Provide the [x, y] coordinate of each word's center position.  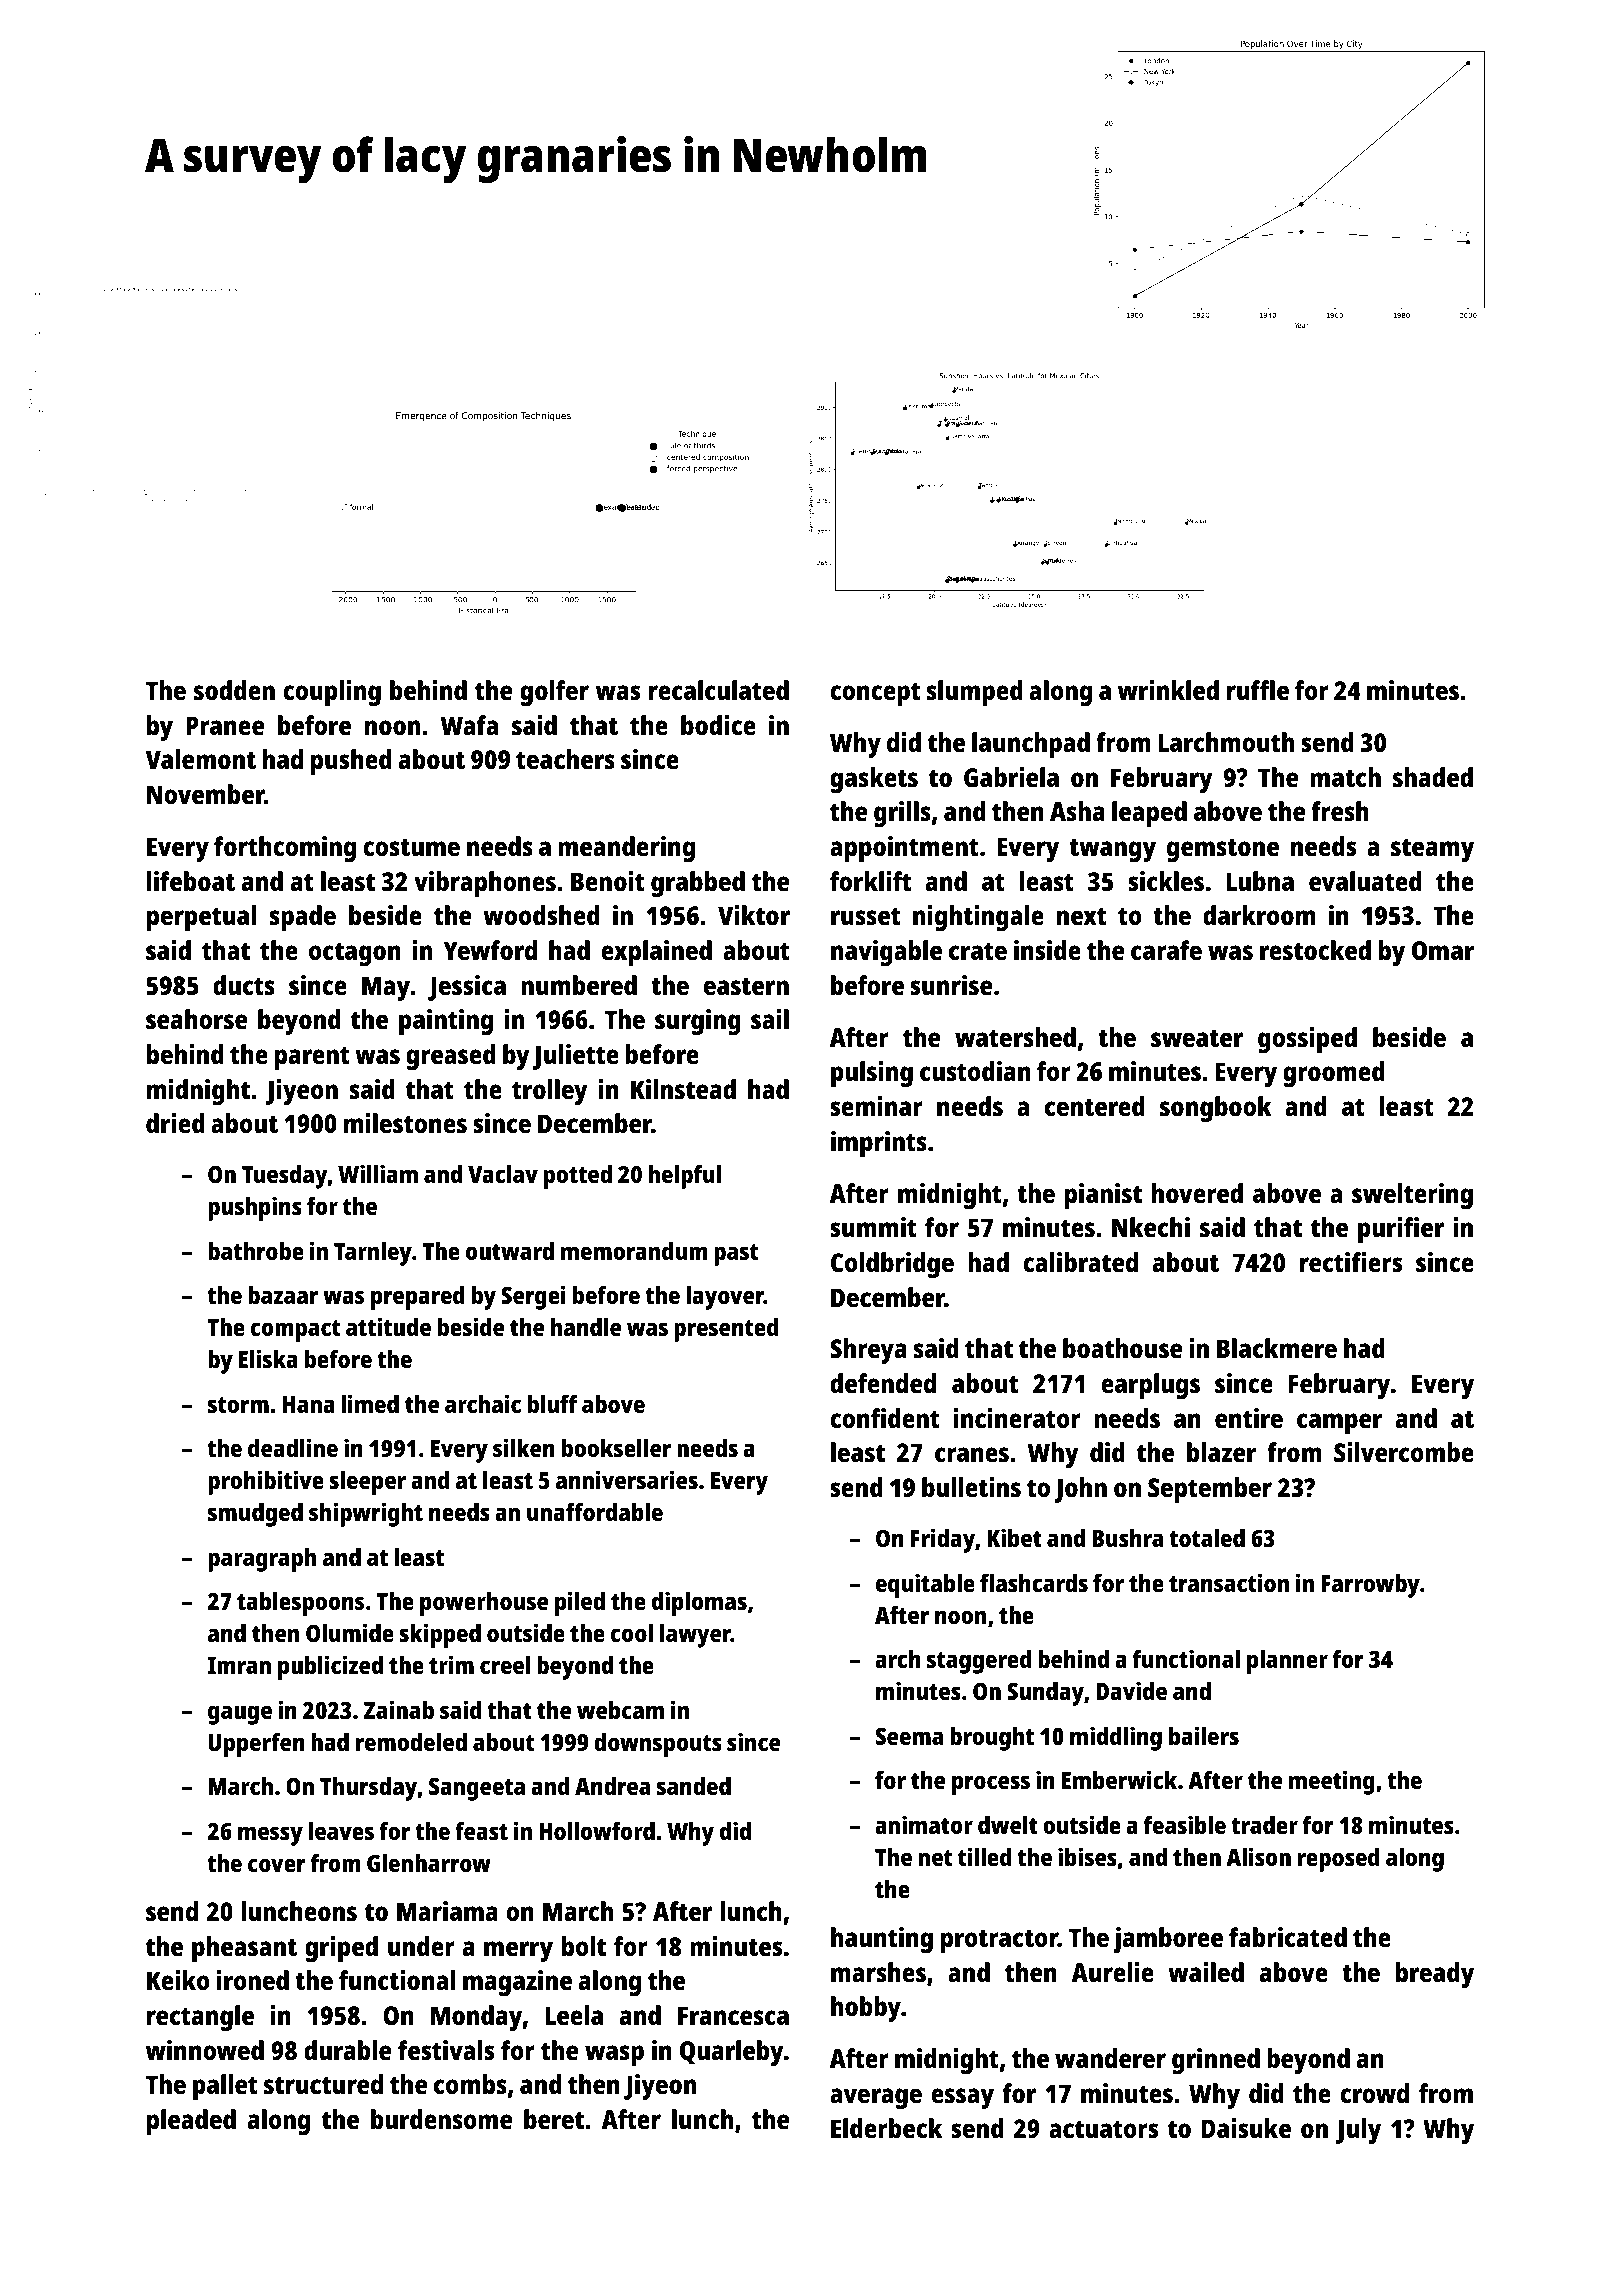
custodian [975, 1071]
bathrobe [256, 1251]
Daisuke [1246, 2128]
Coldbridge [892, 1265]
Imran [239, 1665]
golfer [554, 693]
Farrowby [1370, 1586]
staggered [979, 1662]
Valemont [201, 759]
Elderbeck [886, 2128]
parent [312, 1058]
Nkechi [1151, 1227]
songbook [1216, 1109]
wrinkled [1168, 690]
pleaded [191, 2122]
